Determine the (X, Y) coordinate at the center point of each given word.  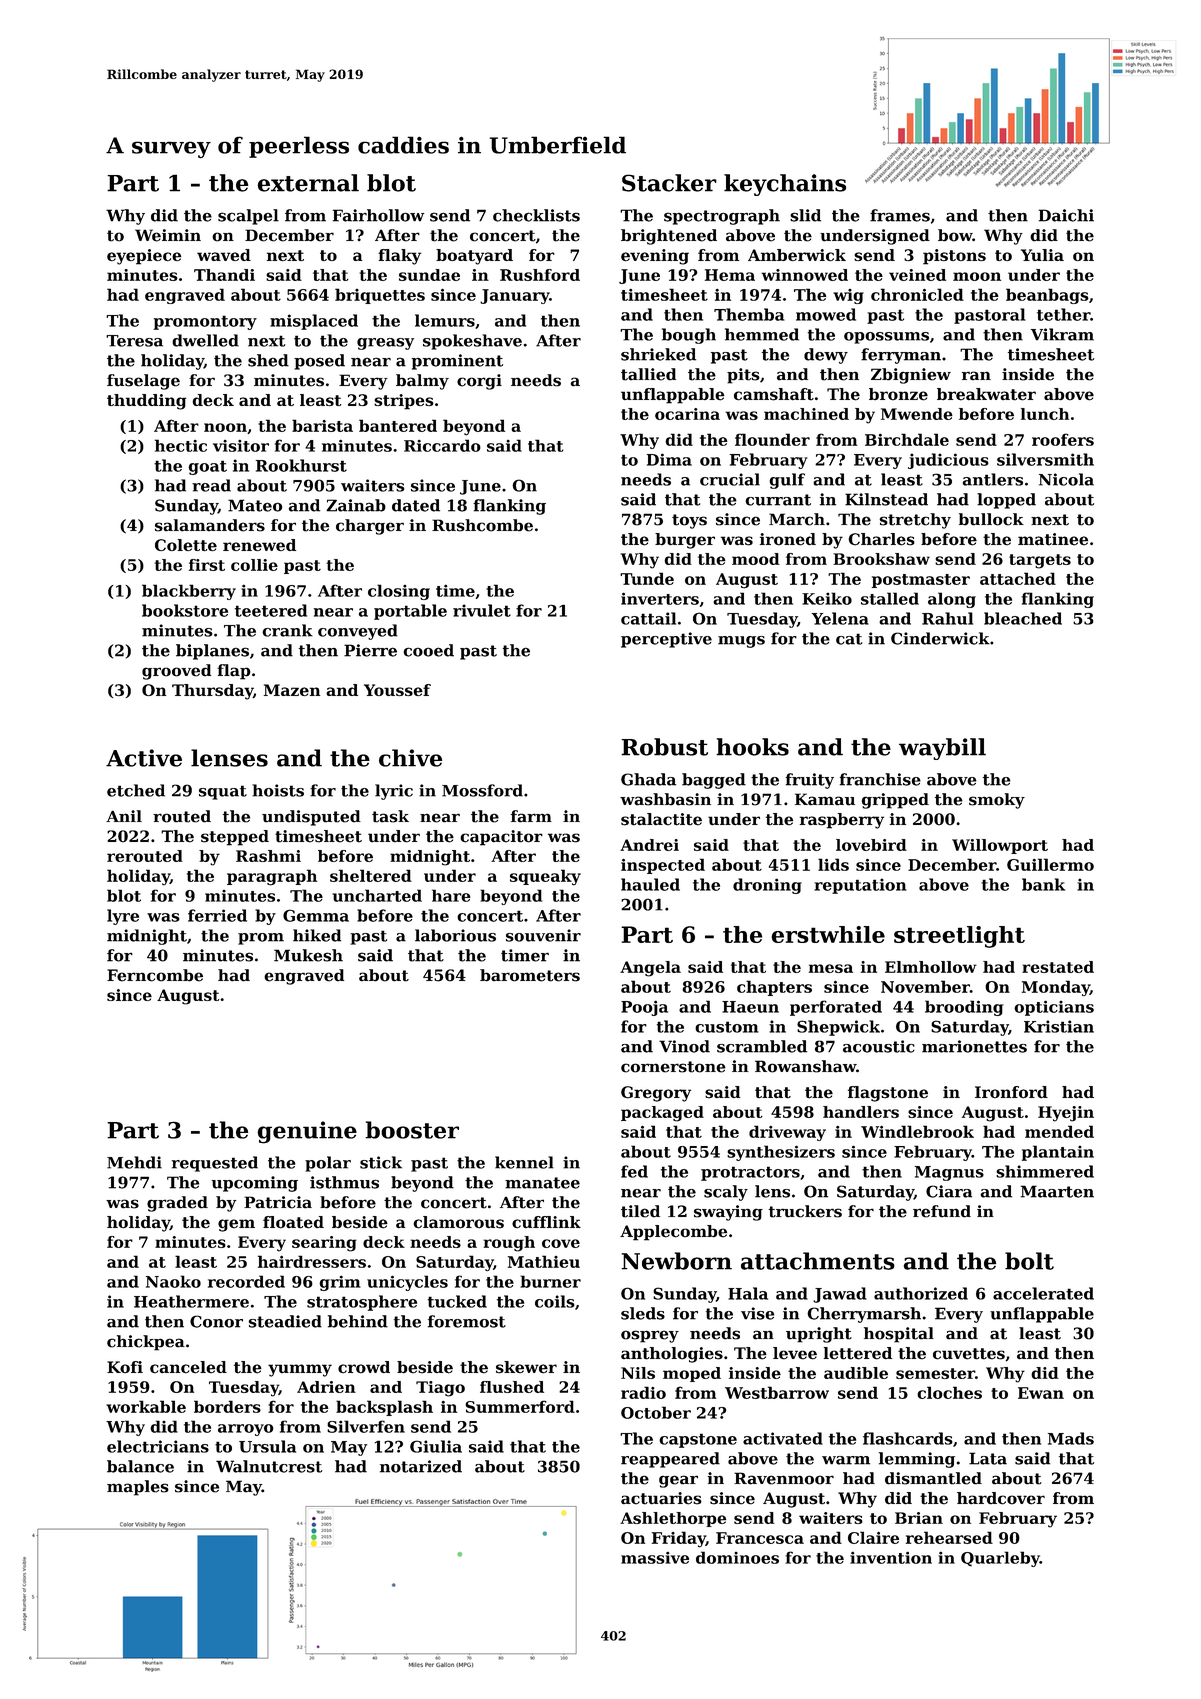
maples (138, 1488)
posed (319, 362)
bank (1043, 884)
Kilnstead (886, 499)
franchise (880, 779)
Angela (650, 969)
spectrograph (722, 217)
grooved (176, 672)
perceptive (666, 640)
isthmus (344, 1182)
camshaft (774, 394)
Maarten (1057, 1191)
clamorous (458, 1222)
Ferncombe (155, 975)
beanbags (1047, 296)
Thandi (224, 275)
